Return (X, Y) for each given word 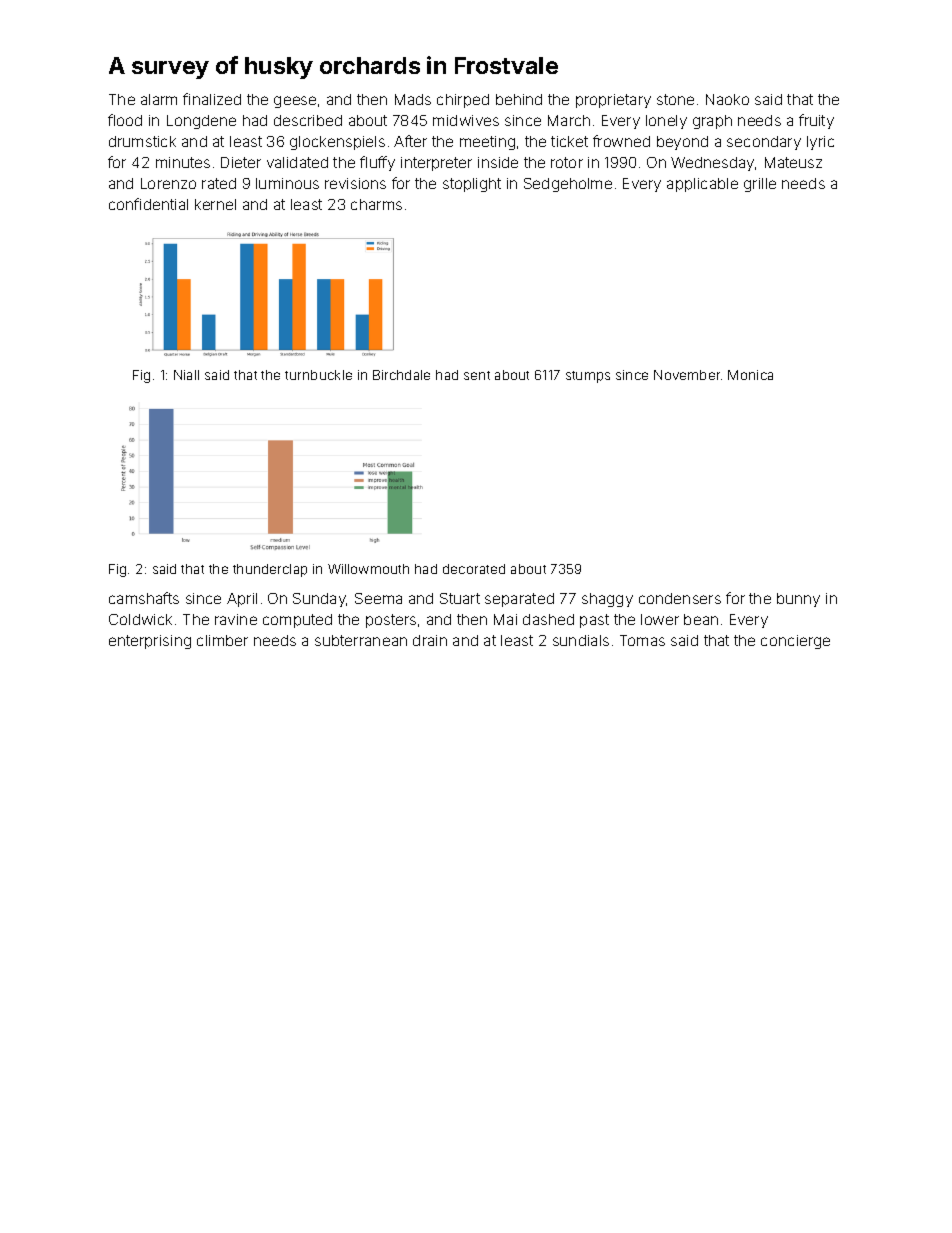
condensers (680, 598)
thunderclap (270, 570)
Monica (750, 375)
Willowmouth (368, 569)
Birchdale (401, 375)
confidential (148, 204)
